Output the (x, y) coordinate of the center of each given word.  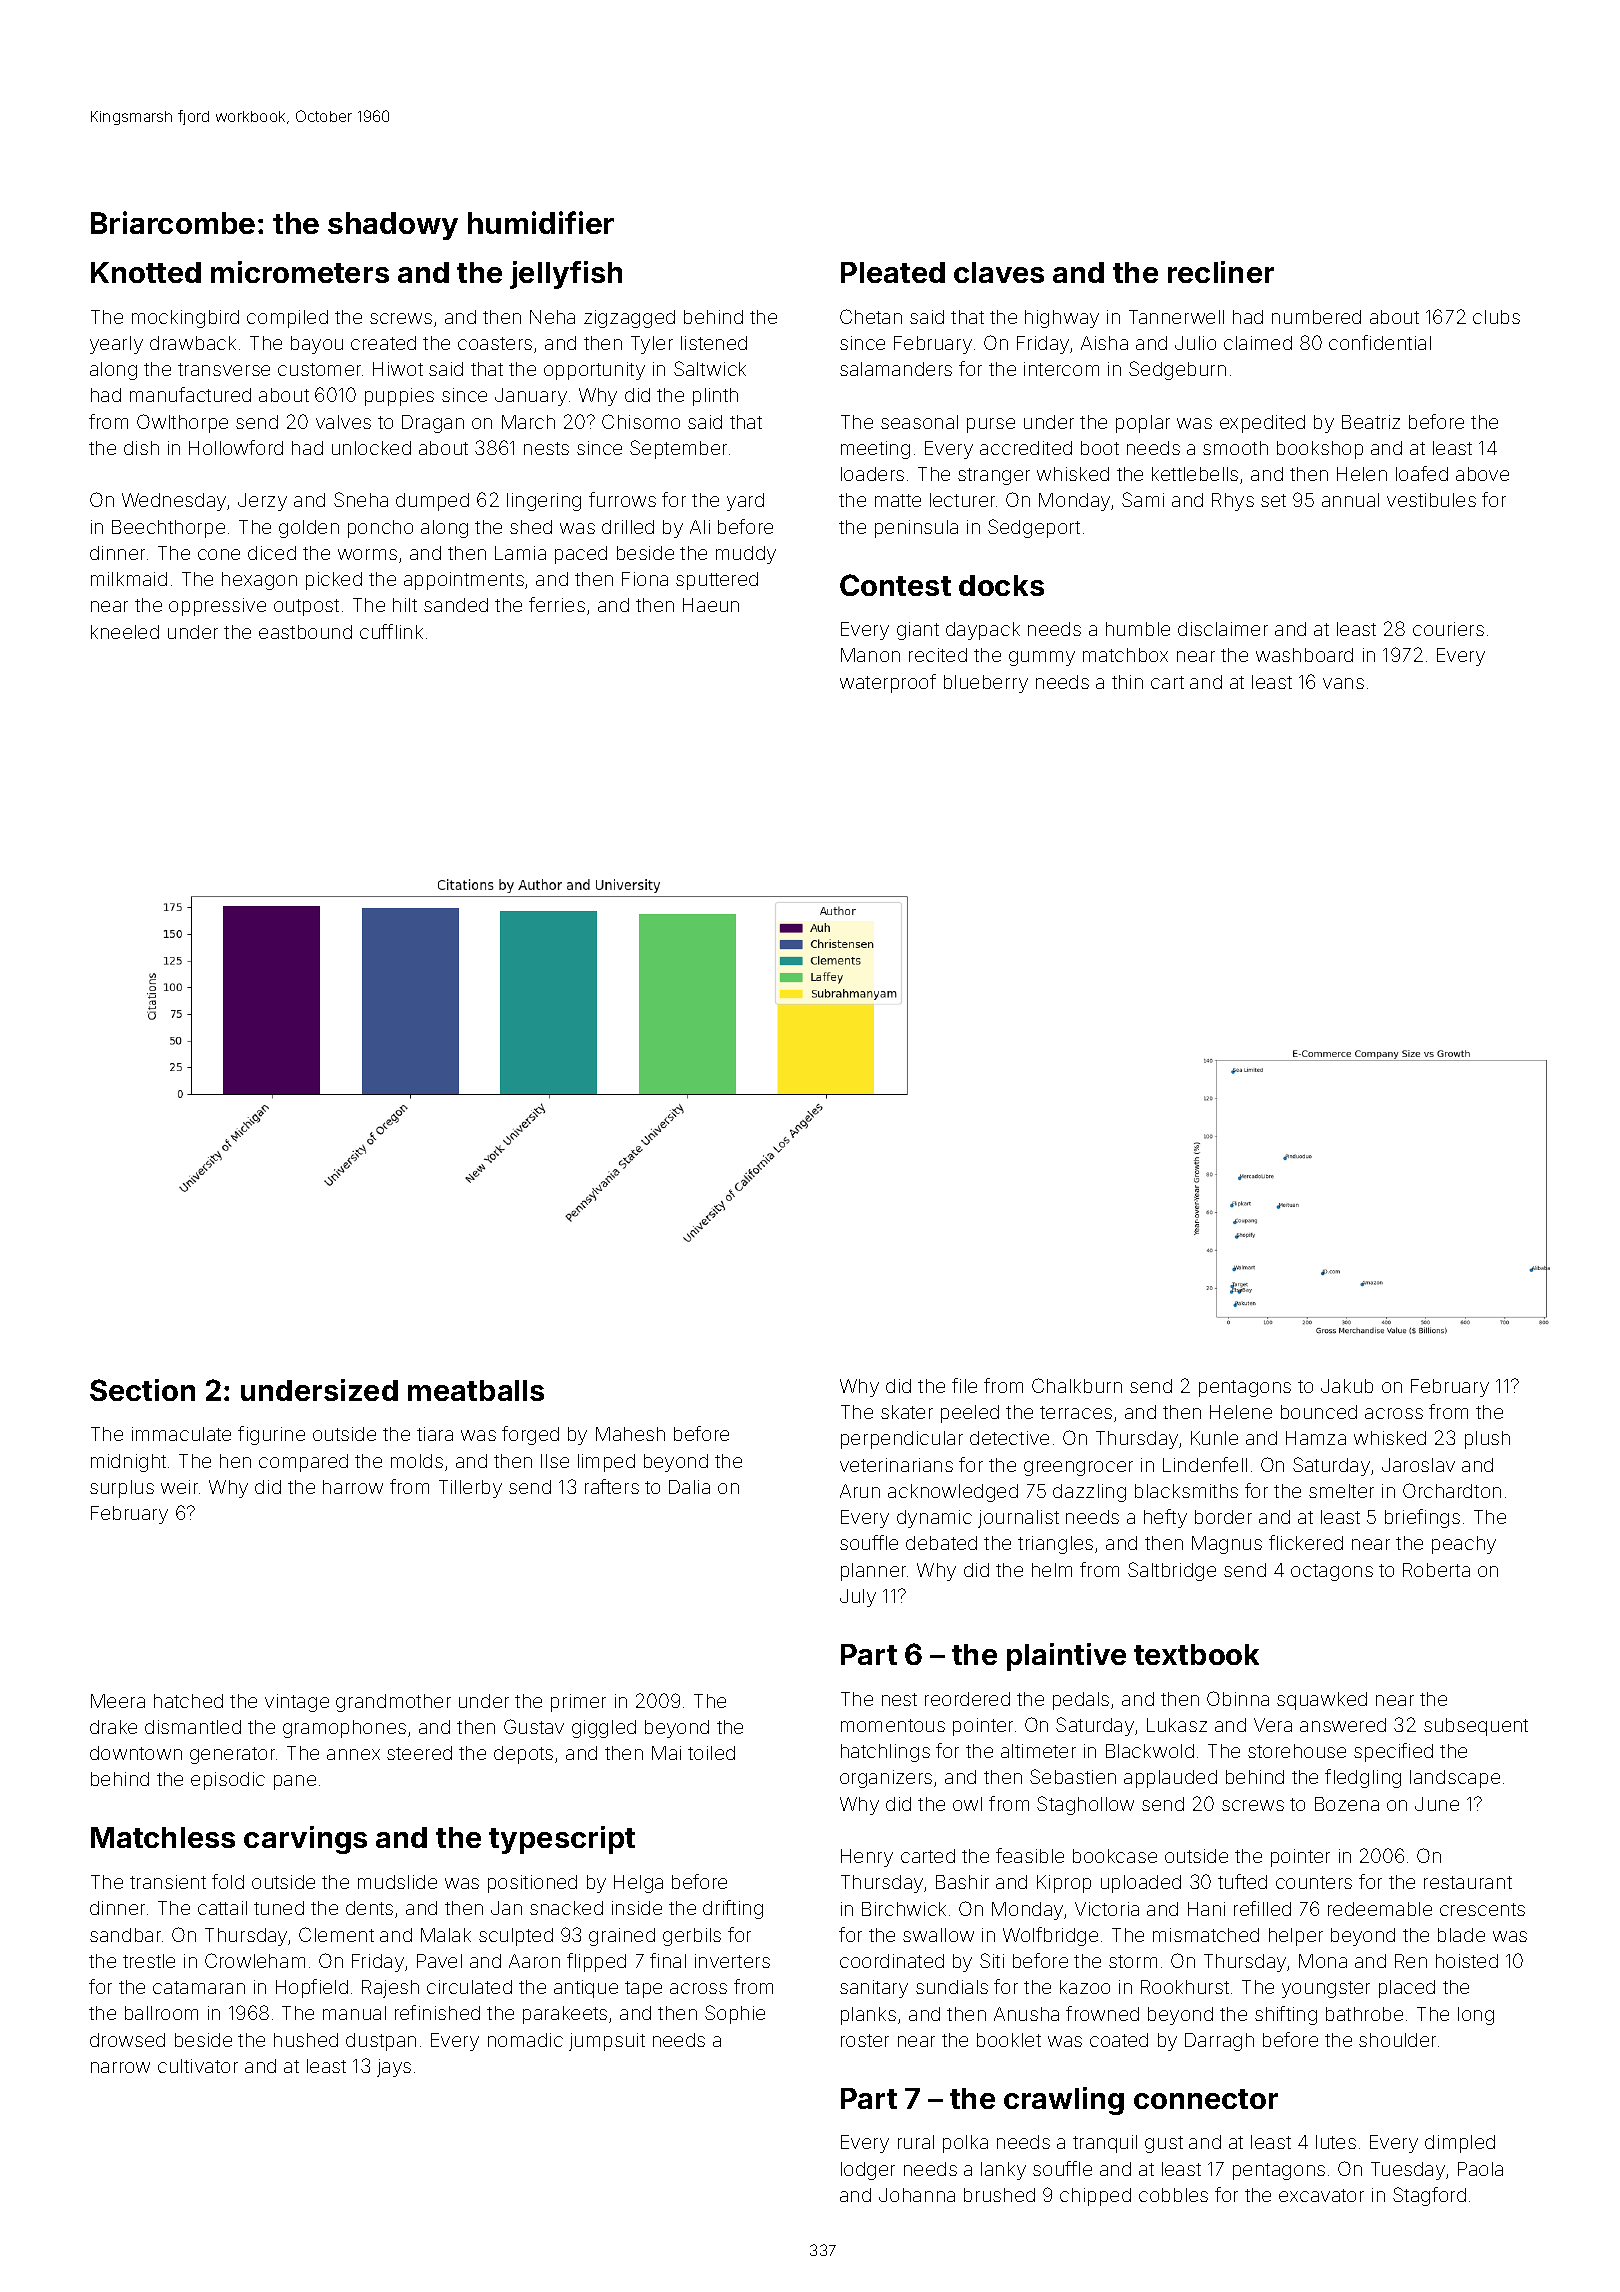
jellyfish (566, 275)
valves (343, 422)
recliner (1221, 272)
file (964, 1385)
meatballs (476, 1390)
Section (142, 1390)
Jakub (1347, 1386)
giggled (604, 1729)
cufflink (391, 631)
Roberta (1436, 1570)
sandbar (125, 1935)
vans (1343, 683)
